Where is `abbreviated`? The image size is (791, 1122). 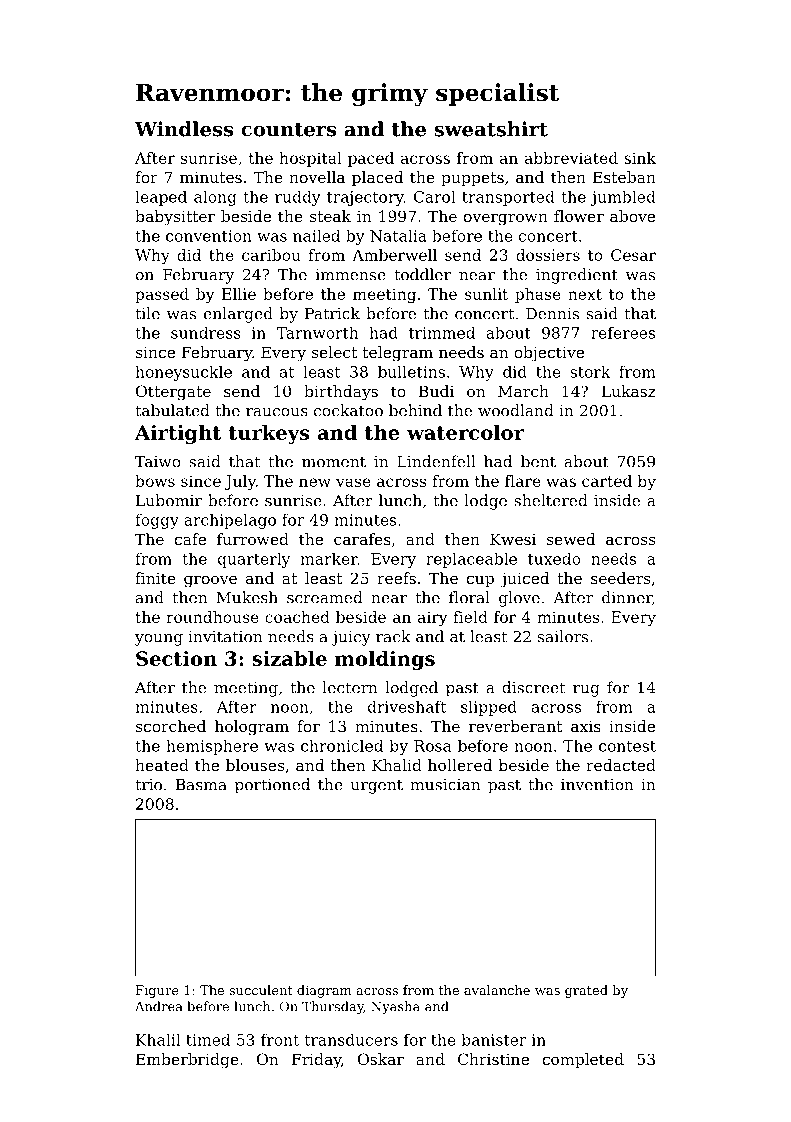
abbreviated is located at coordinates (571, 158).
